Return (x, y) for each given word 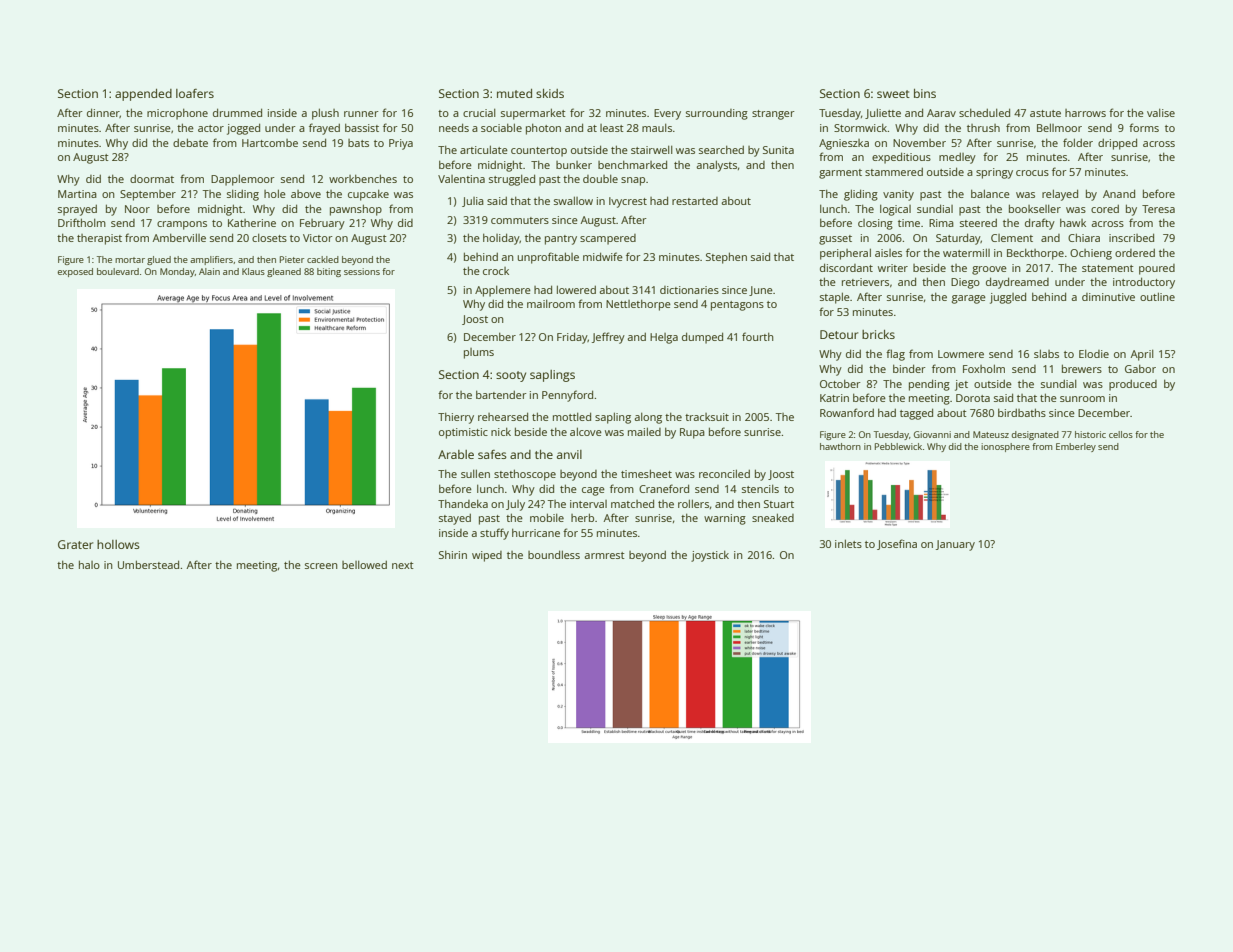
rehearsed (503, 416)
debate (190, 142)
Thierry (456, 418)
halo (89, 564)
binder (909, 368)
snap (633, 181)
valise (1161, 113)
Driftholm (82, 222)
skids (550, 93)
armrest (605, 555)
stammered (894, 172)
